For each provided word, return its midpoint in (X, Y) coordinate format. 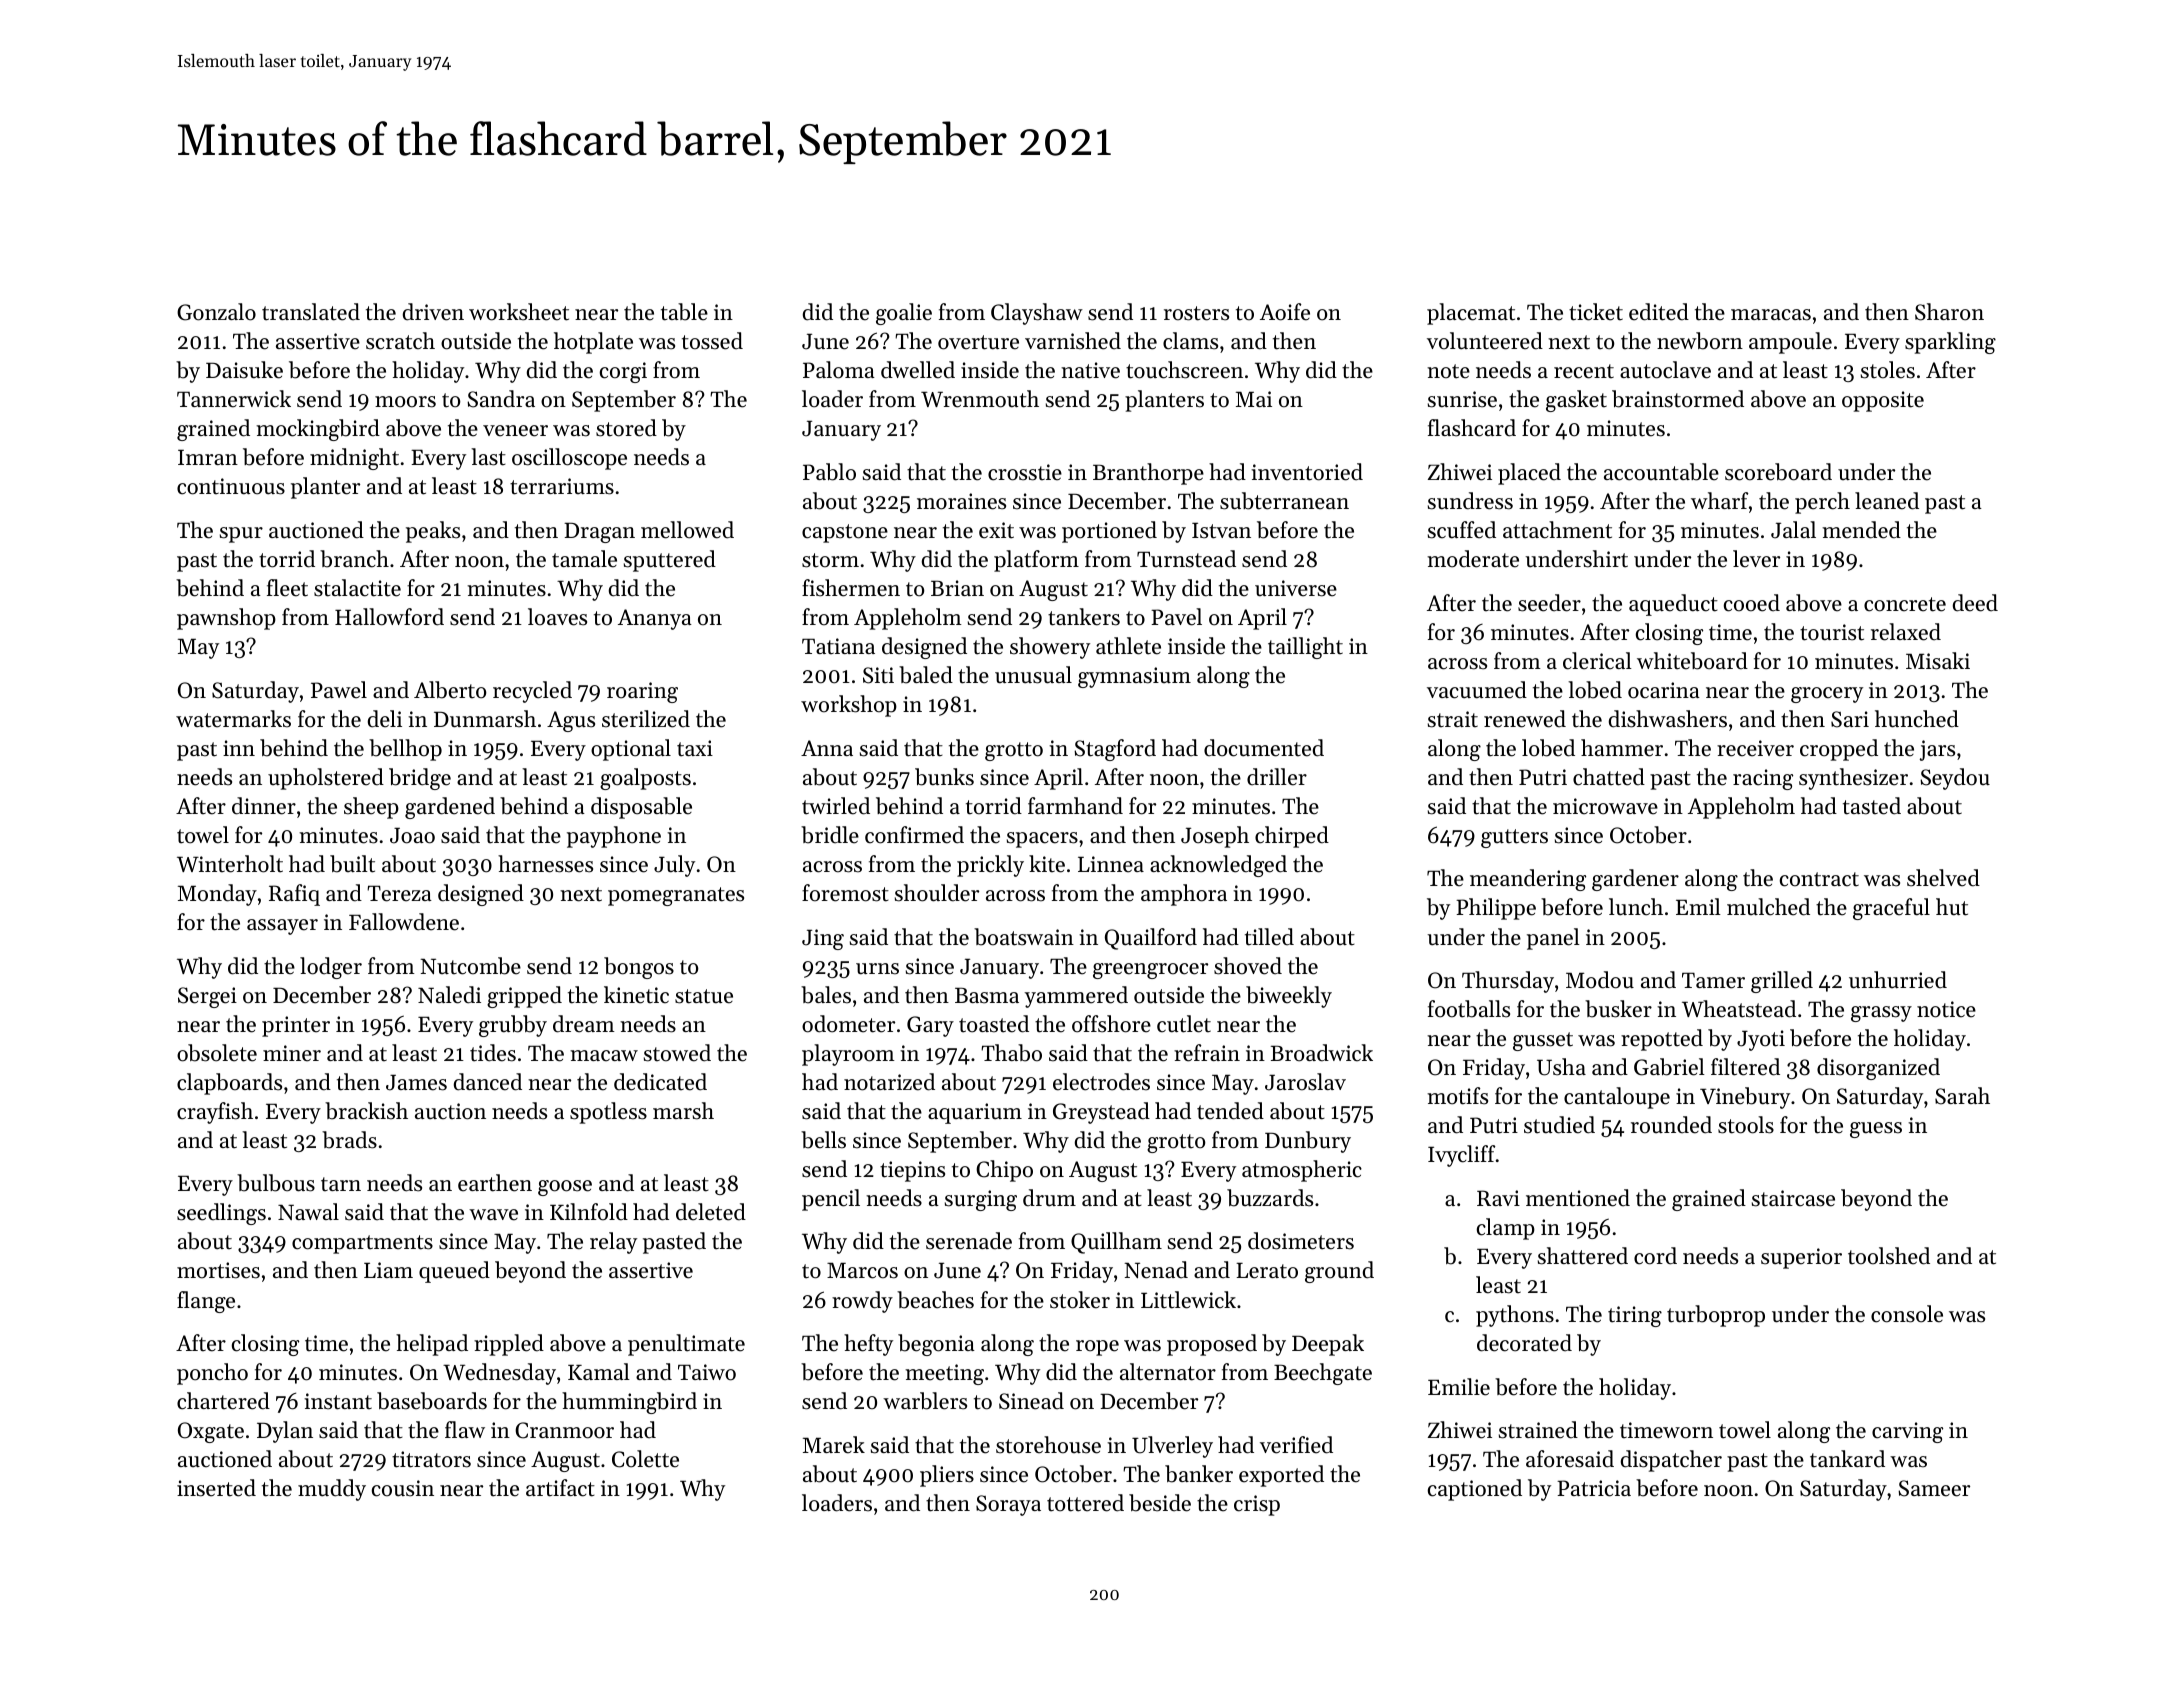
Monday (217, 895)
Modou (1600, 980)
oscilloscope (569, 459)
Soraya (1008, 1505)
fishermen (851, 588)
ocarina (1664, 690)
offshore (1111, 1024)
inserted (216, 1488)
